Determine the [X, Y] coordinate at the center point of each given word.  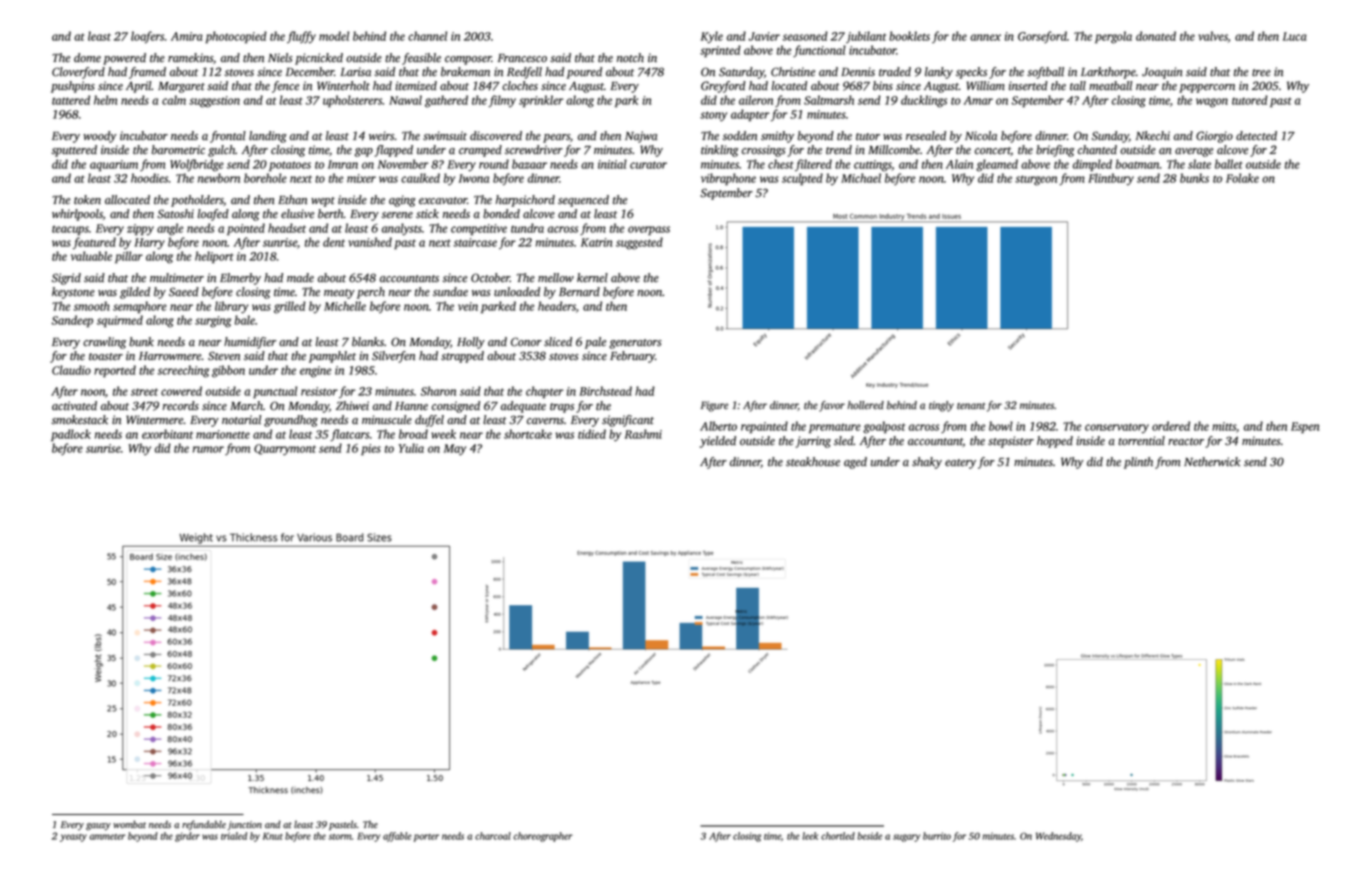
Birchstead [605, 391]
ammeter [107, 837]
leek [810, 836]
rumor [208, 449]
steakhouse [813, 462]
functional [819, 51]
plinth [1138, 463]
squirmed [120, 321]
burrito [937, 836]
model [334, 36]
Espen [1305, 427]
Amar [978, 100]
